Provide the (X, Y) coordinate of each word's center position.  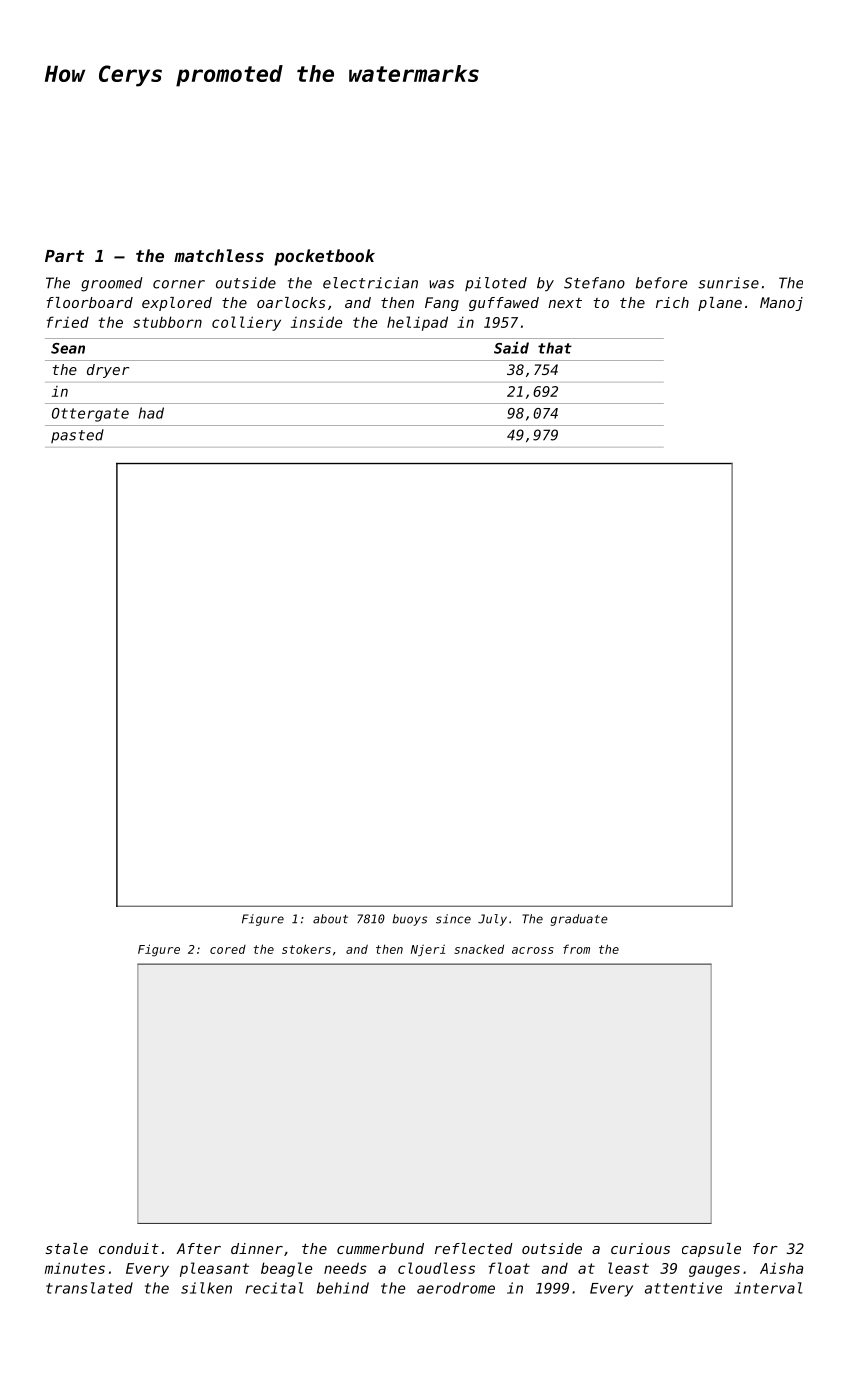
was (441, 284)
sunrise (728, 283)
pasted (77, 436)
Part (64, 256)
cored (228, 949)
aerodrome (456, 1288)
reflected (474, 1248)
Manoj (781, 304)
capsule (711, 1250)
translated (89, 1288)
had (151, 413)
